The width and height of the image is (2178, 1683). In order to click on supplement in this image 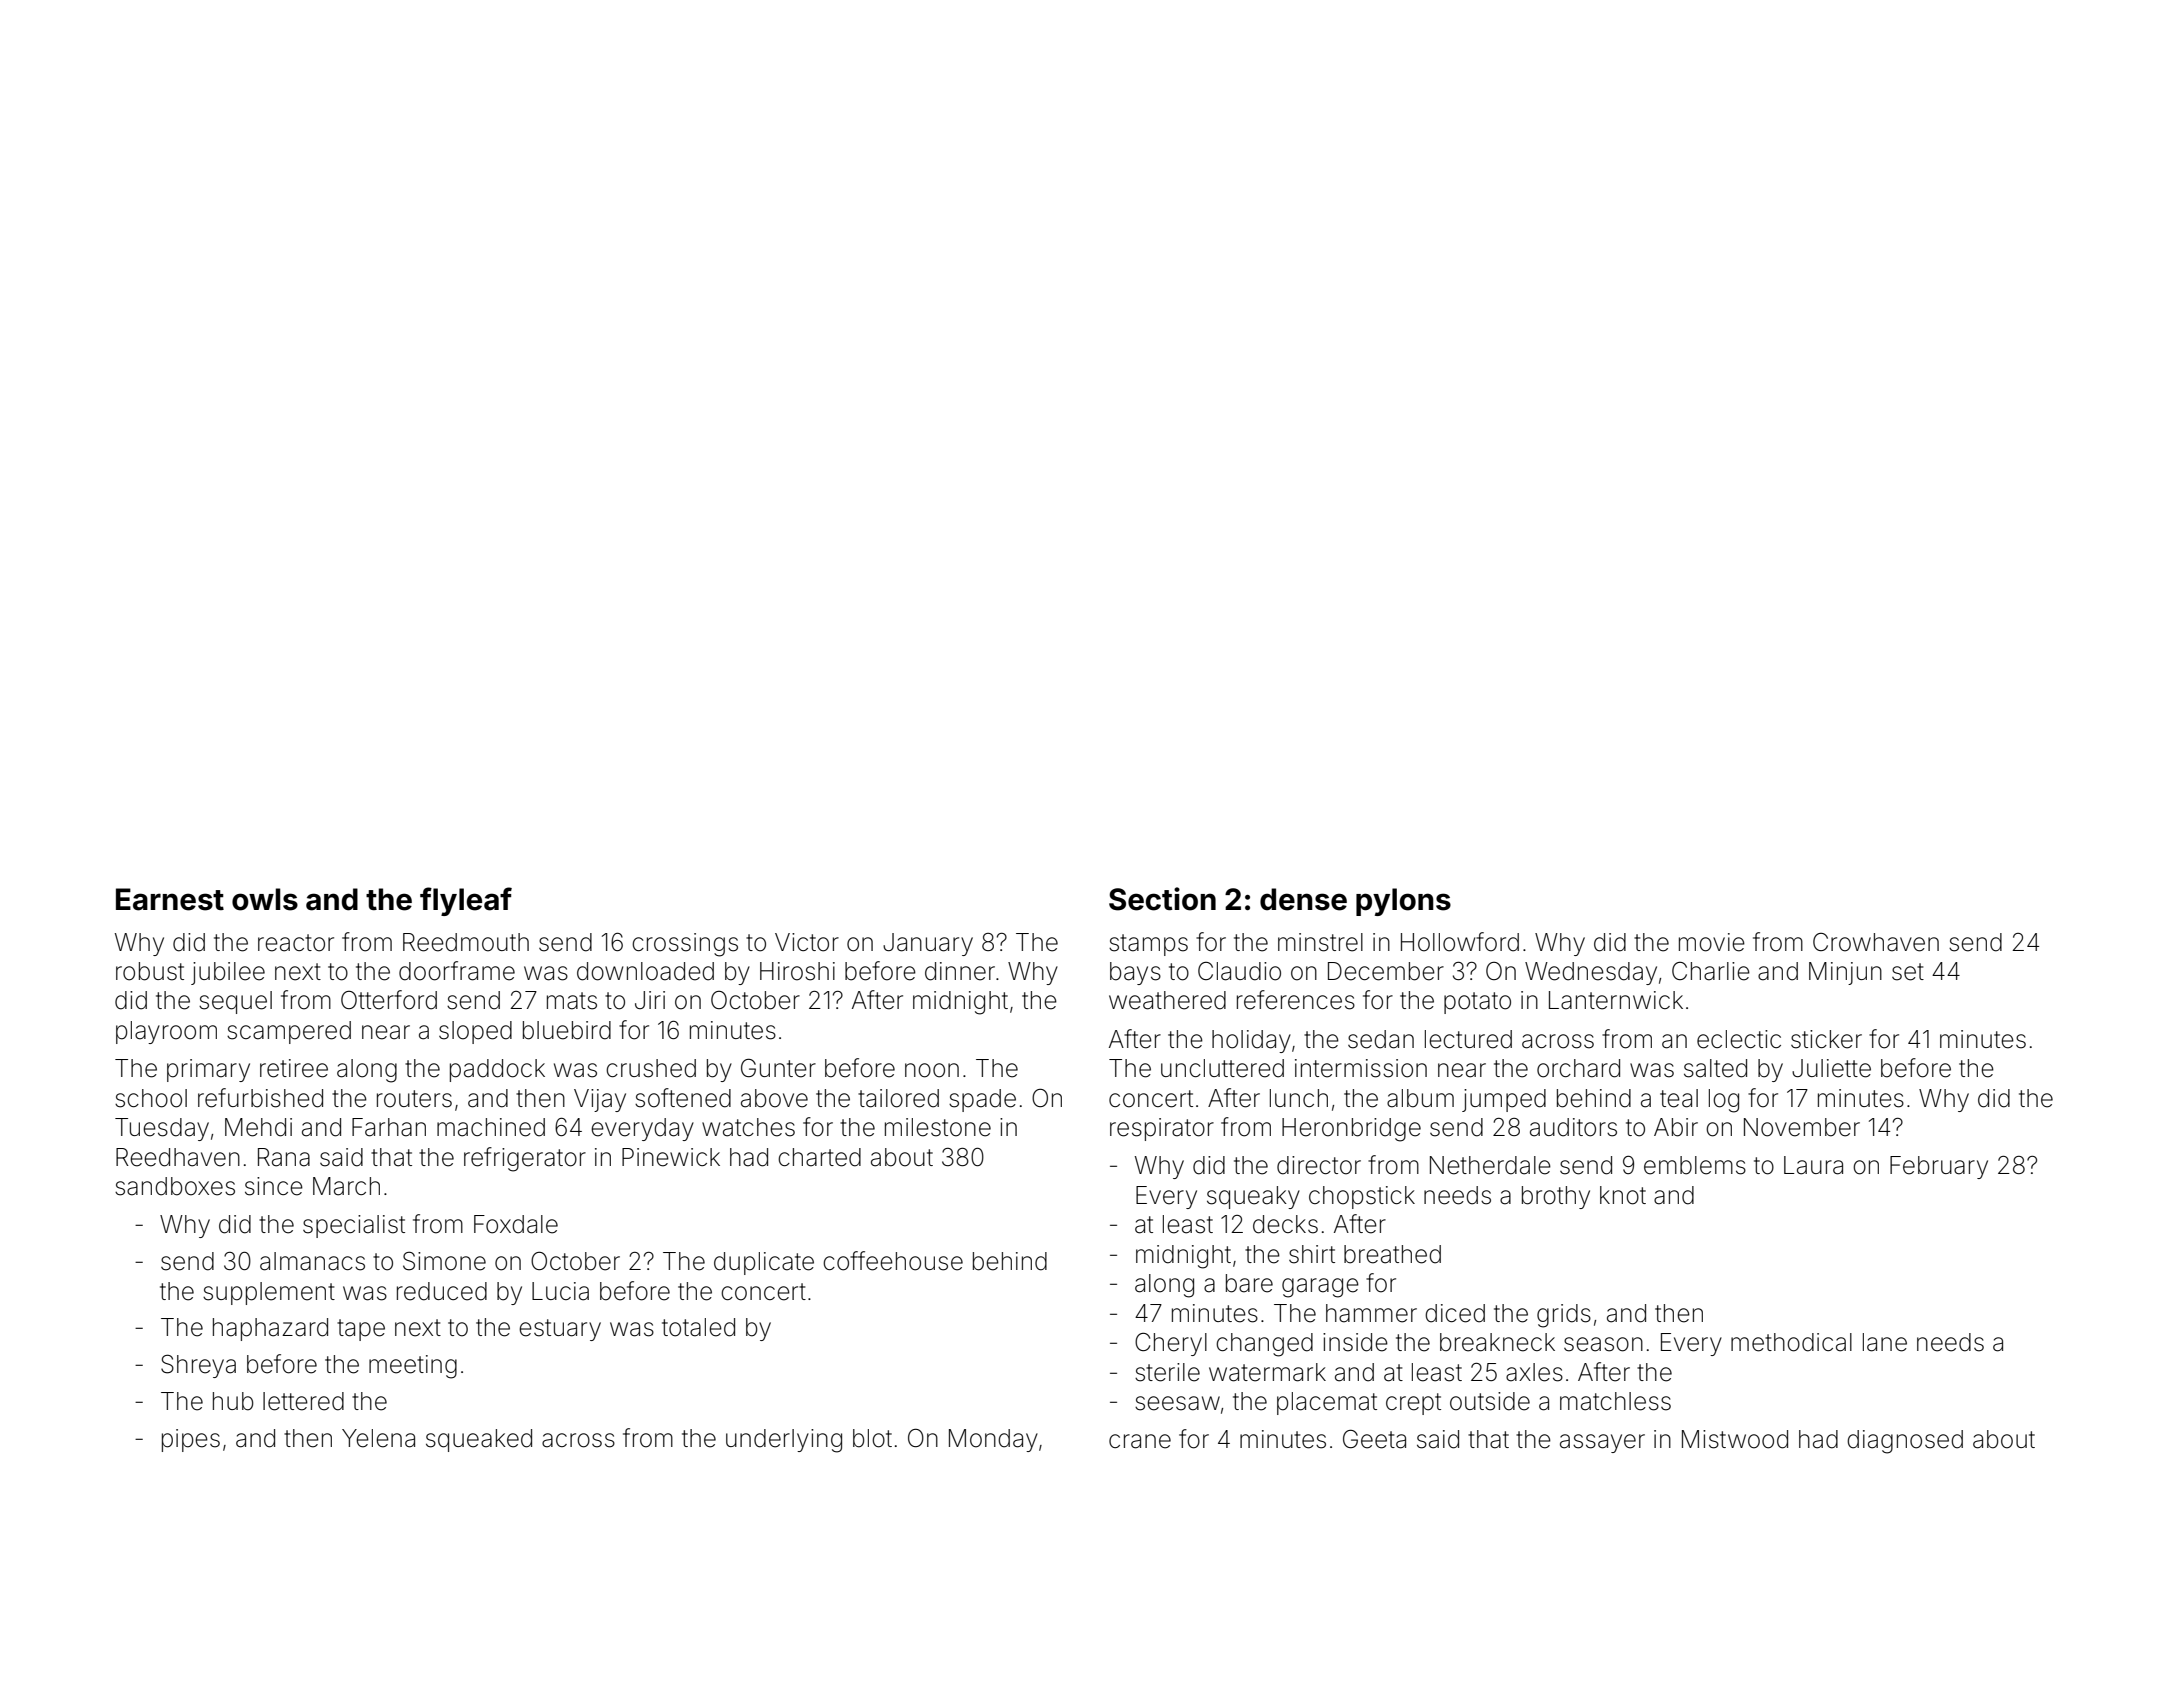, I will do `click(269, 1293)`.
